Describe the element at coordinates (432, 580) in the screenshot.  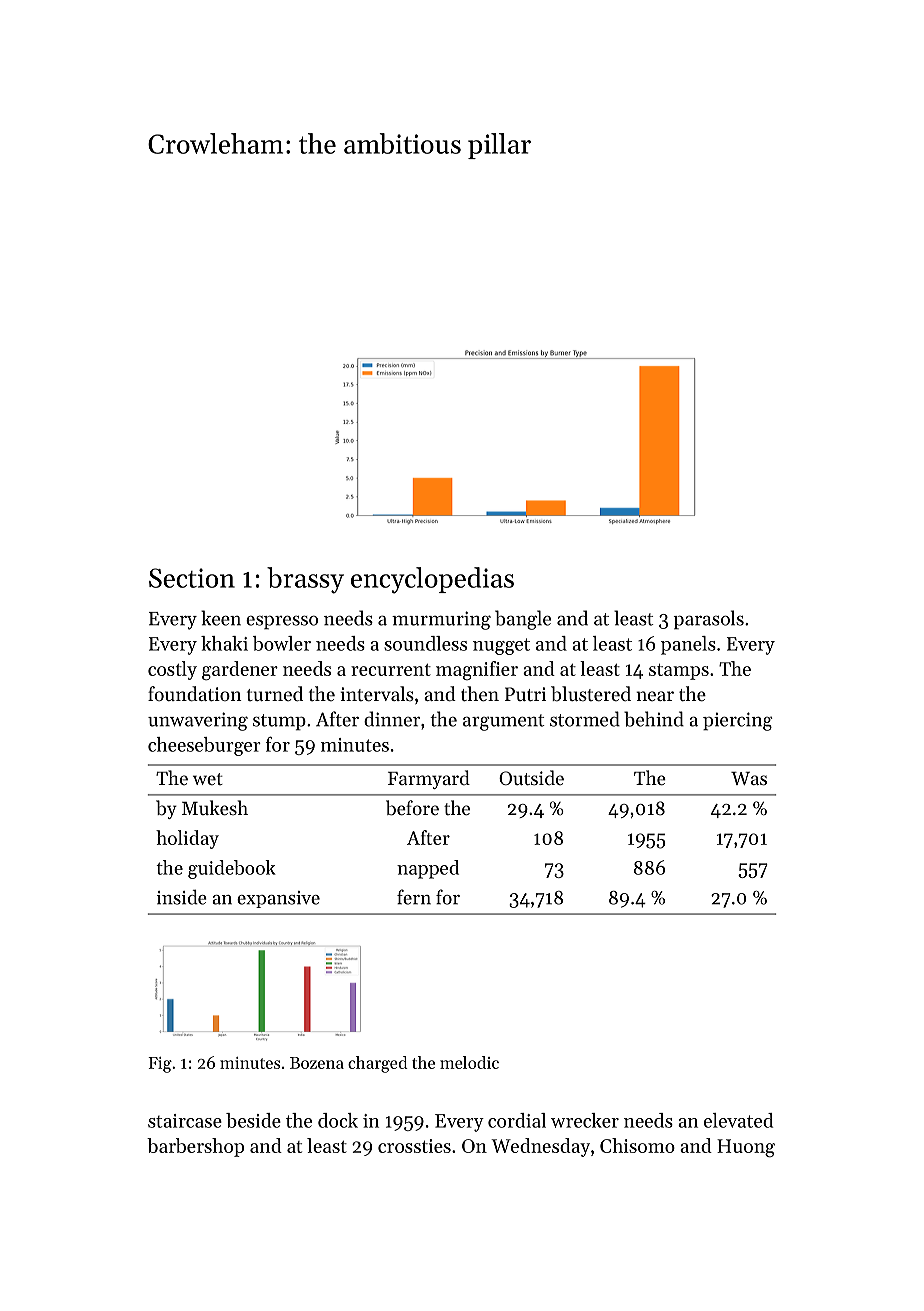
I see `encyclopedias` at that location.
